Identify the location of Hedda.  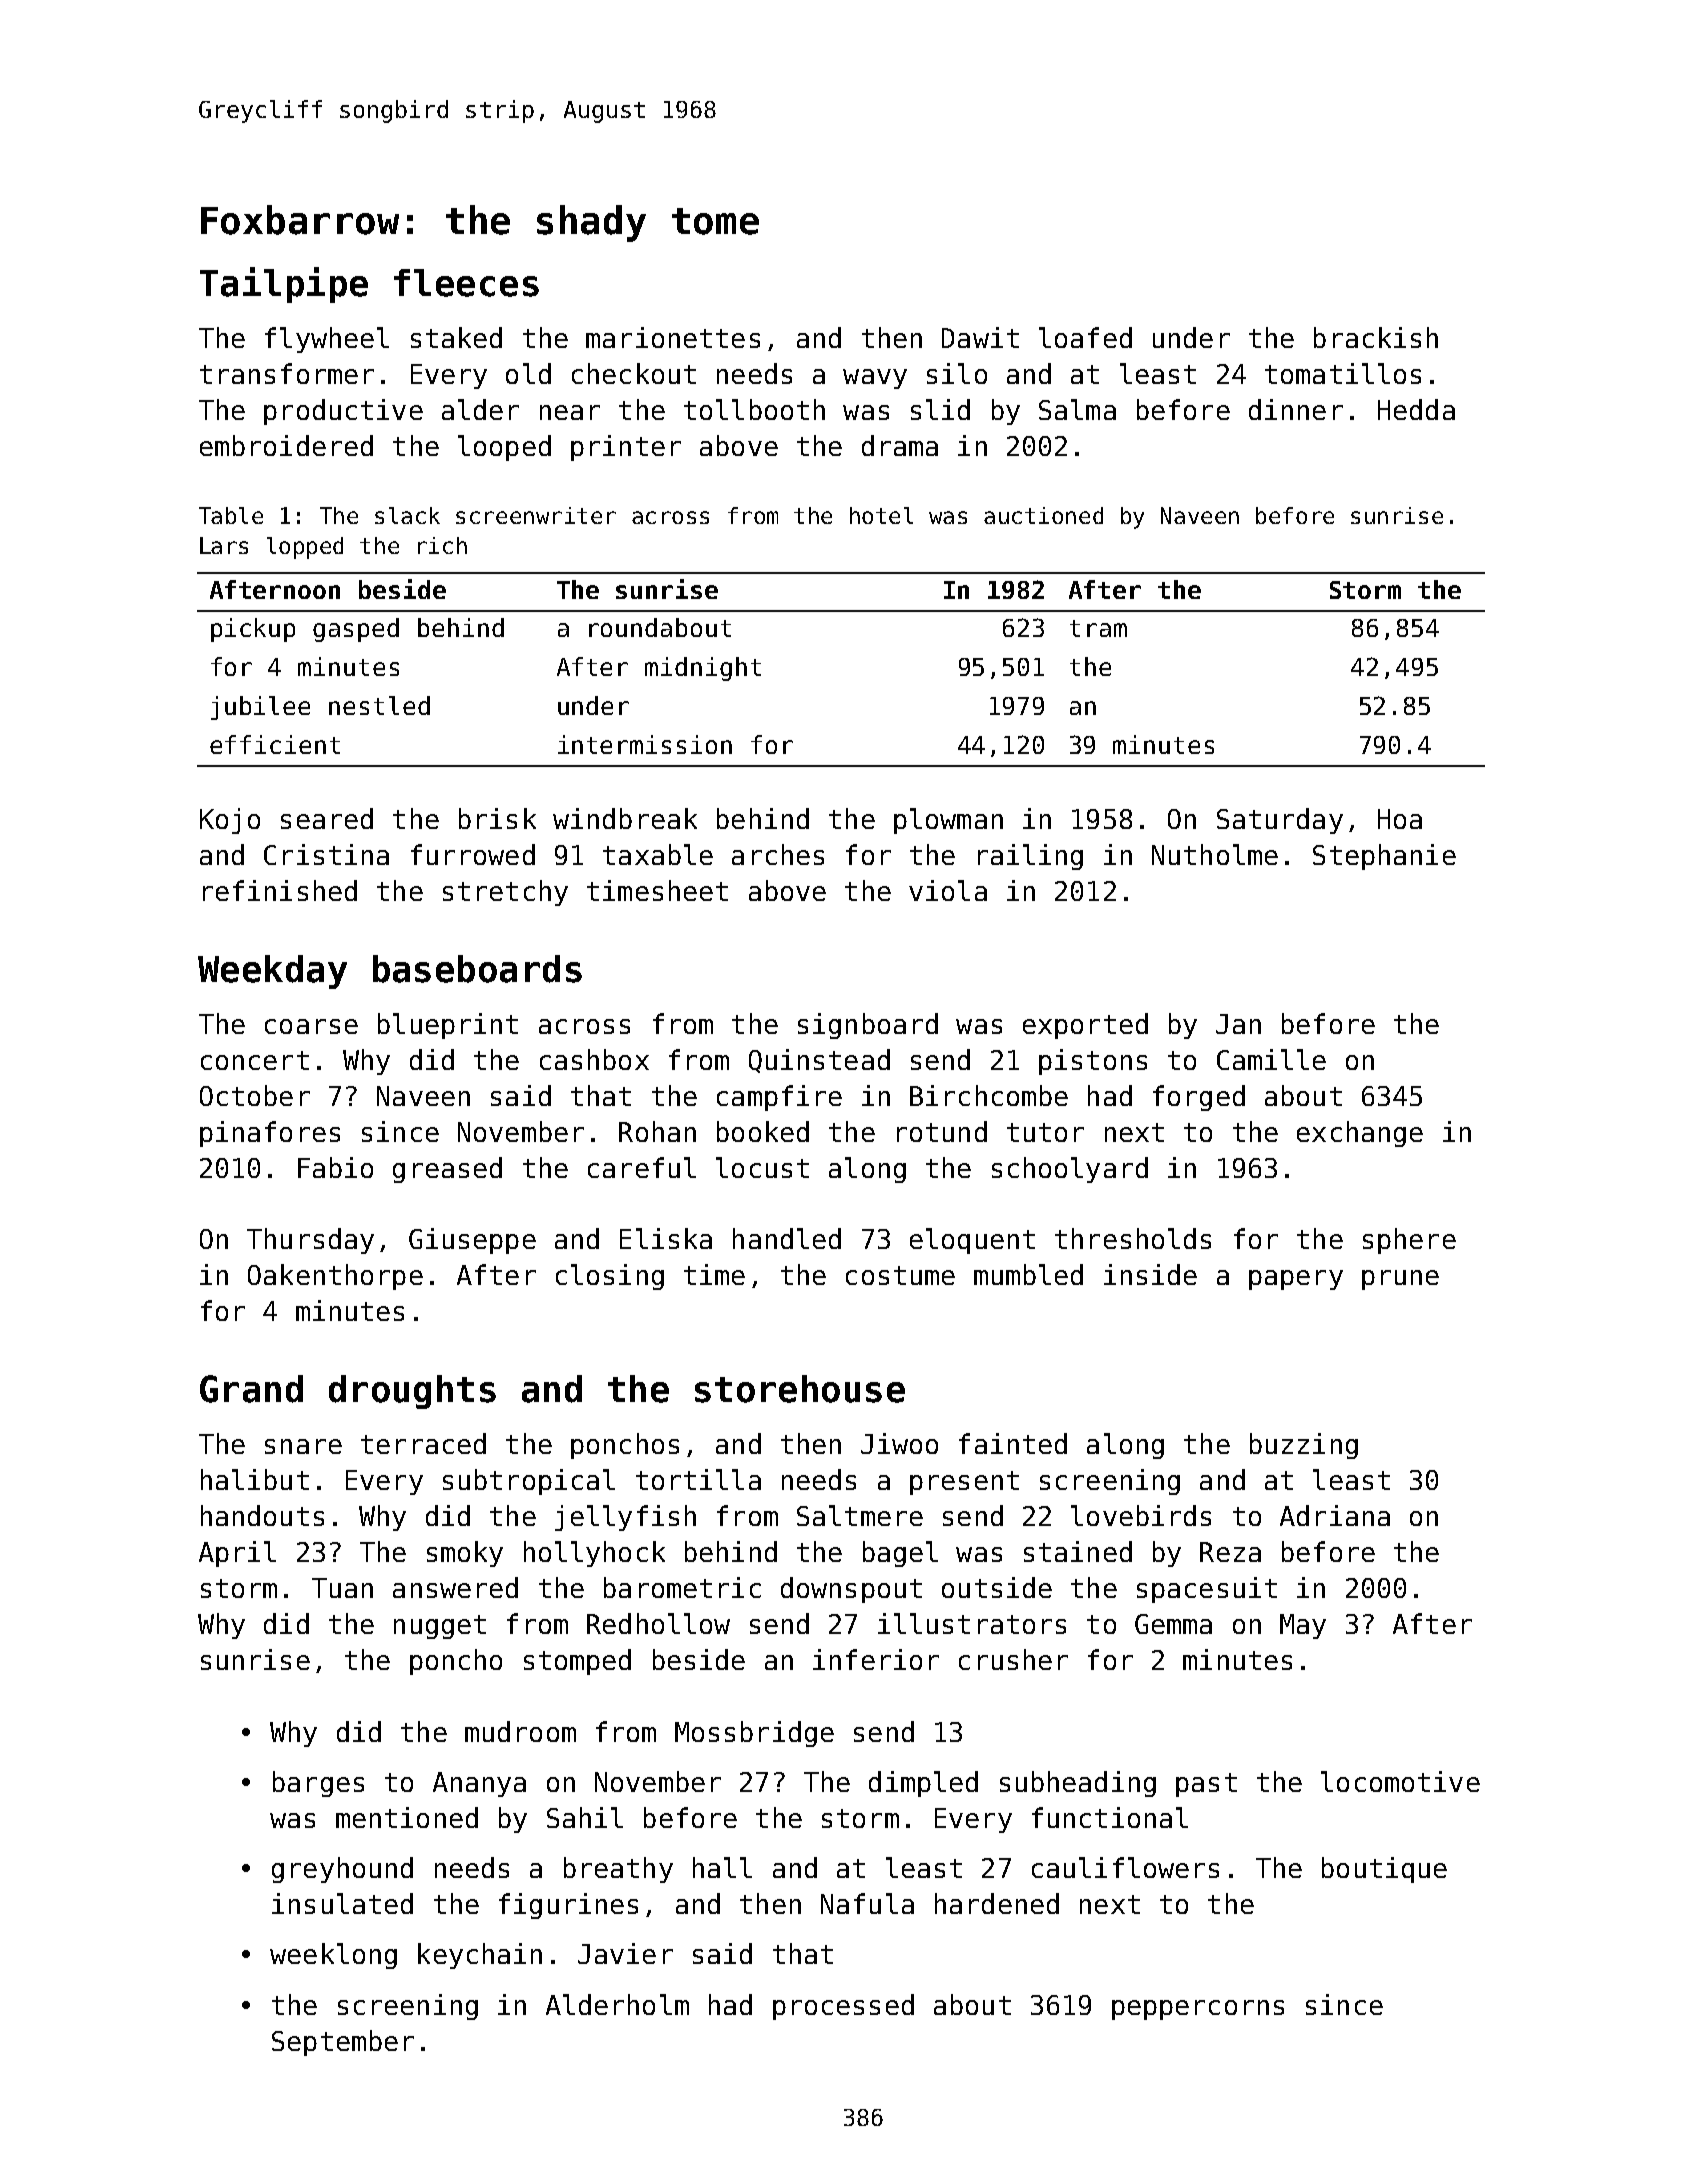
(1416, 409).
